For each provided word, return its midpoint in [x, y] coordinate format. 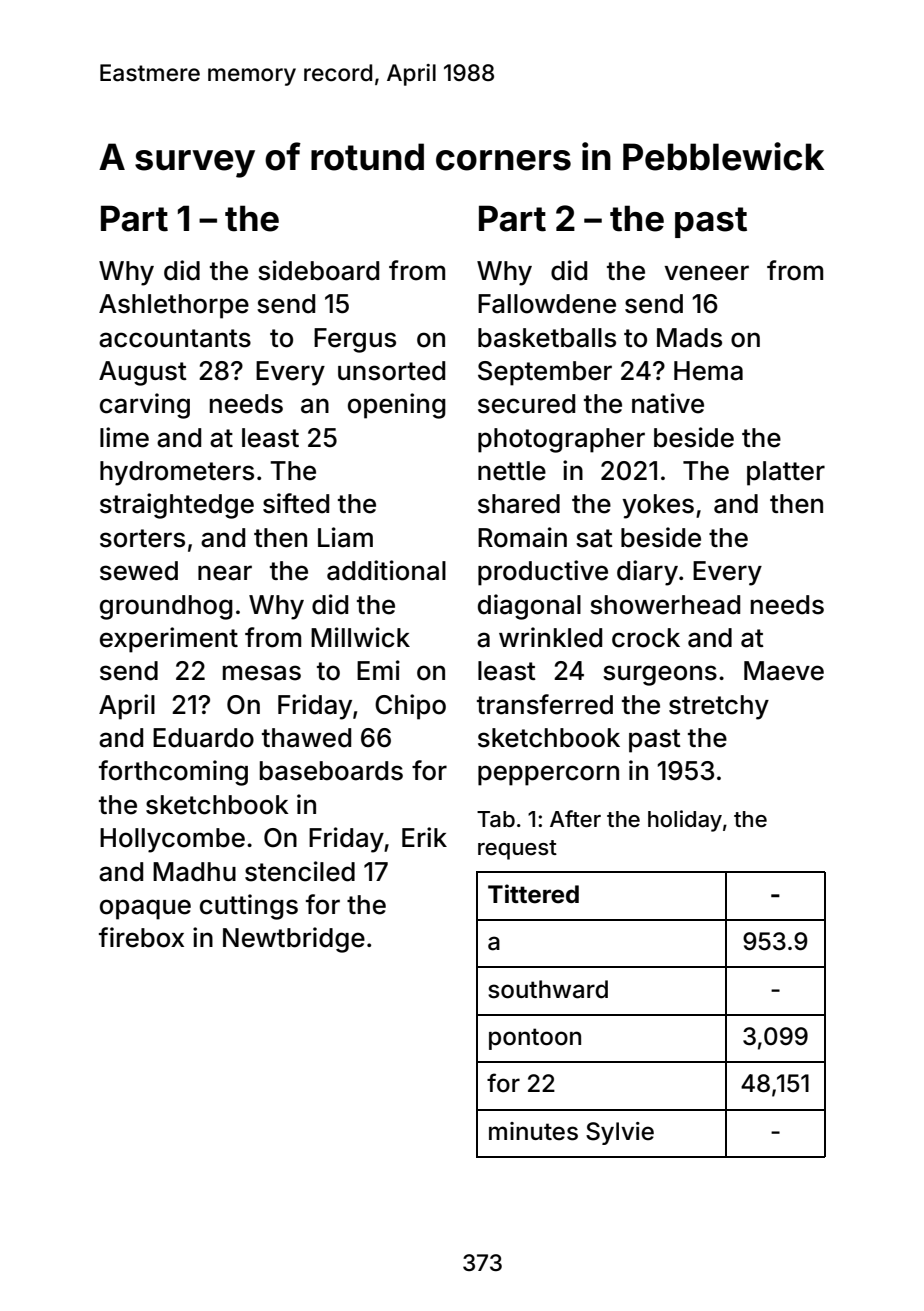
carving [145, 406]
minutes [533, 1131]
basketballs [547, 338]
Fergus [355, 340]
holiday [685, 821]
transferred [545, 704]
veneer [706, 273]
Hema [708, 371]
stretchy [719, 707]
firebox [141, 937]
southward [548, 989]
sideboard [318, 270]
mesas [262, 673]
